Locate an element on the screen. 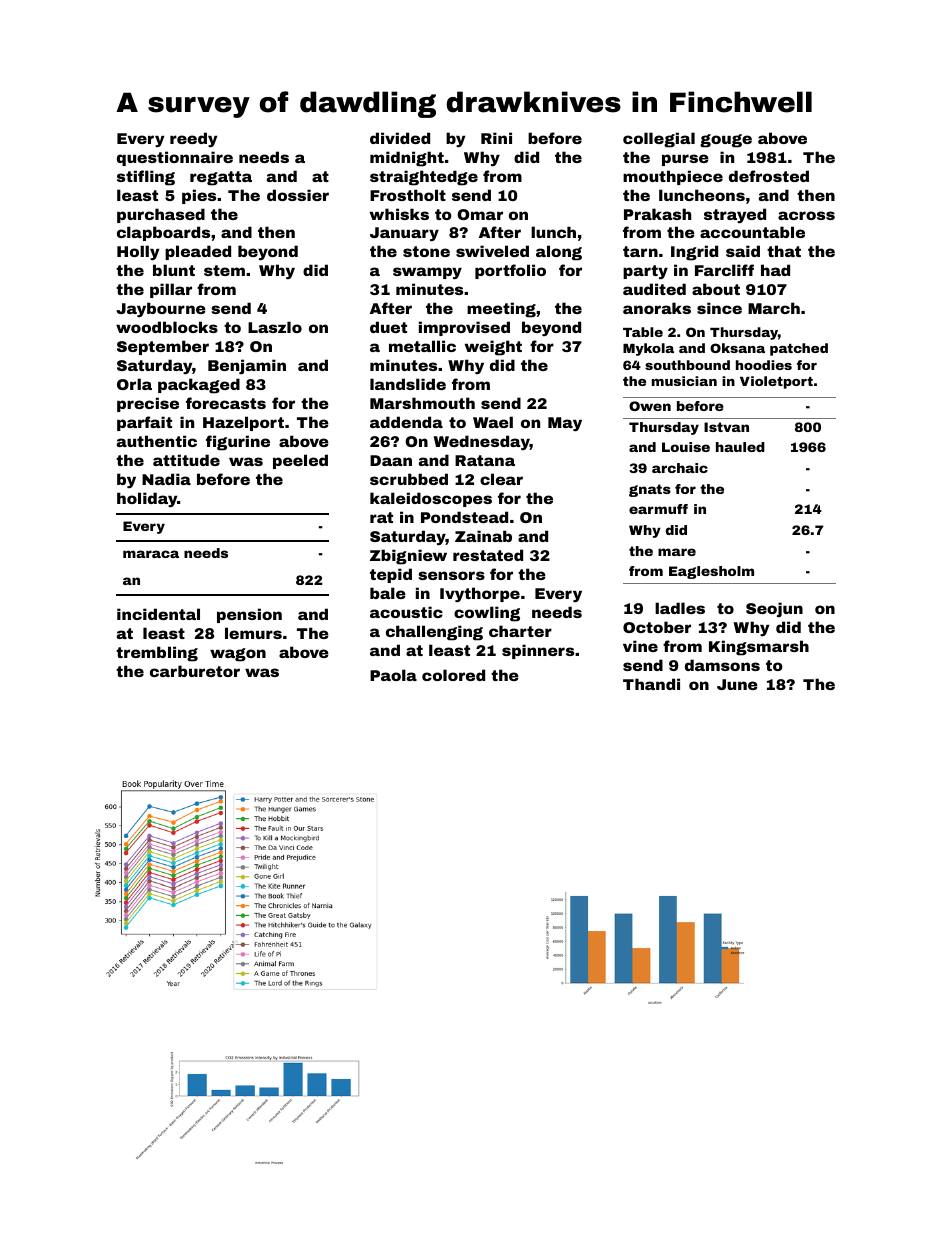 The height and width of the screenshot is (1233, 952). Rini is located at coordinates (496, 138).
